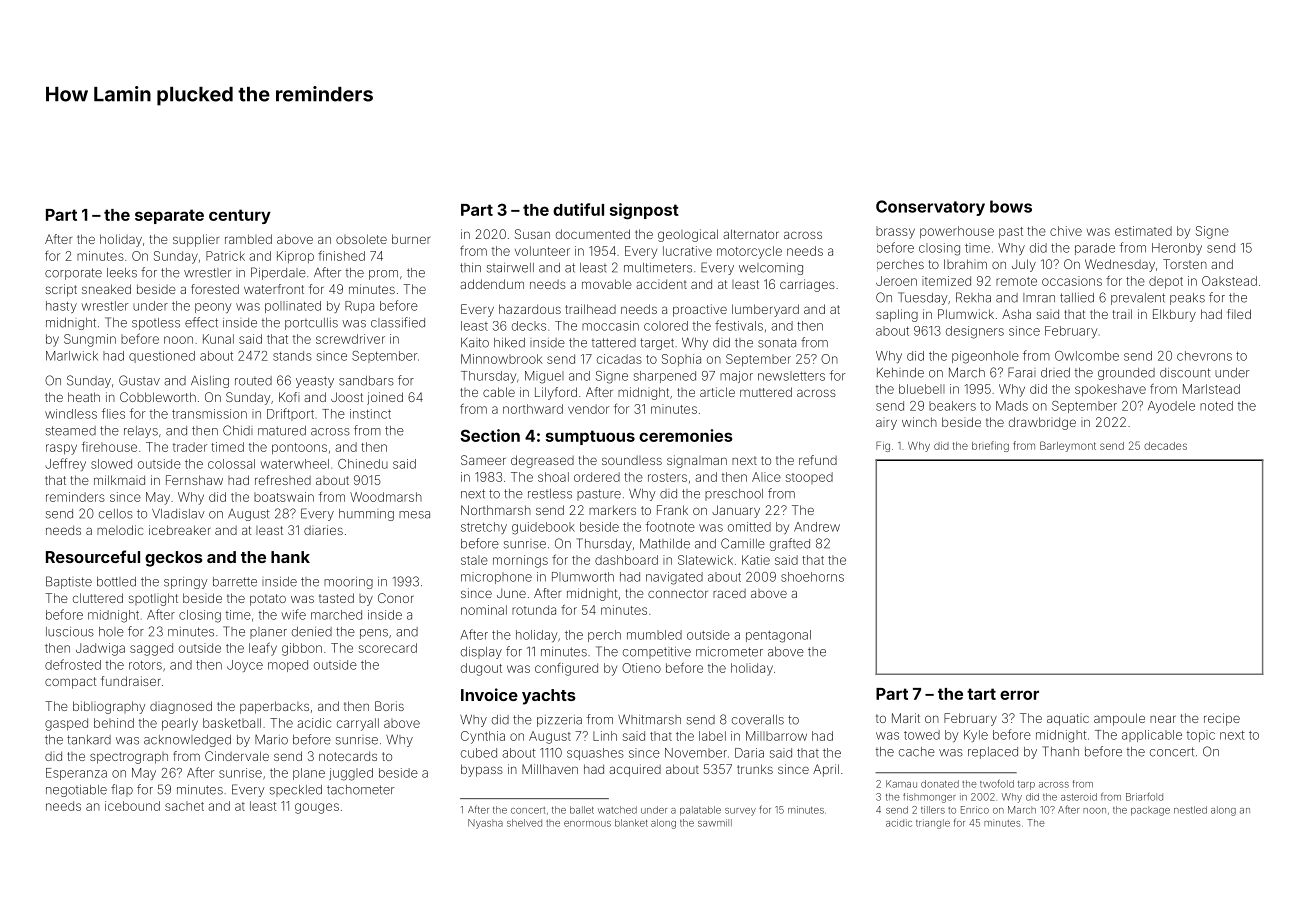 This screenshot has height=924, width=1308. I want to click on chevrons, so click(1204, 356).
